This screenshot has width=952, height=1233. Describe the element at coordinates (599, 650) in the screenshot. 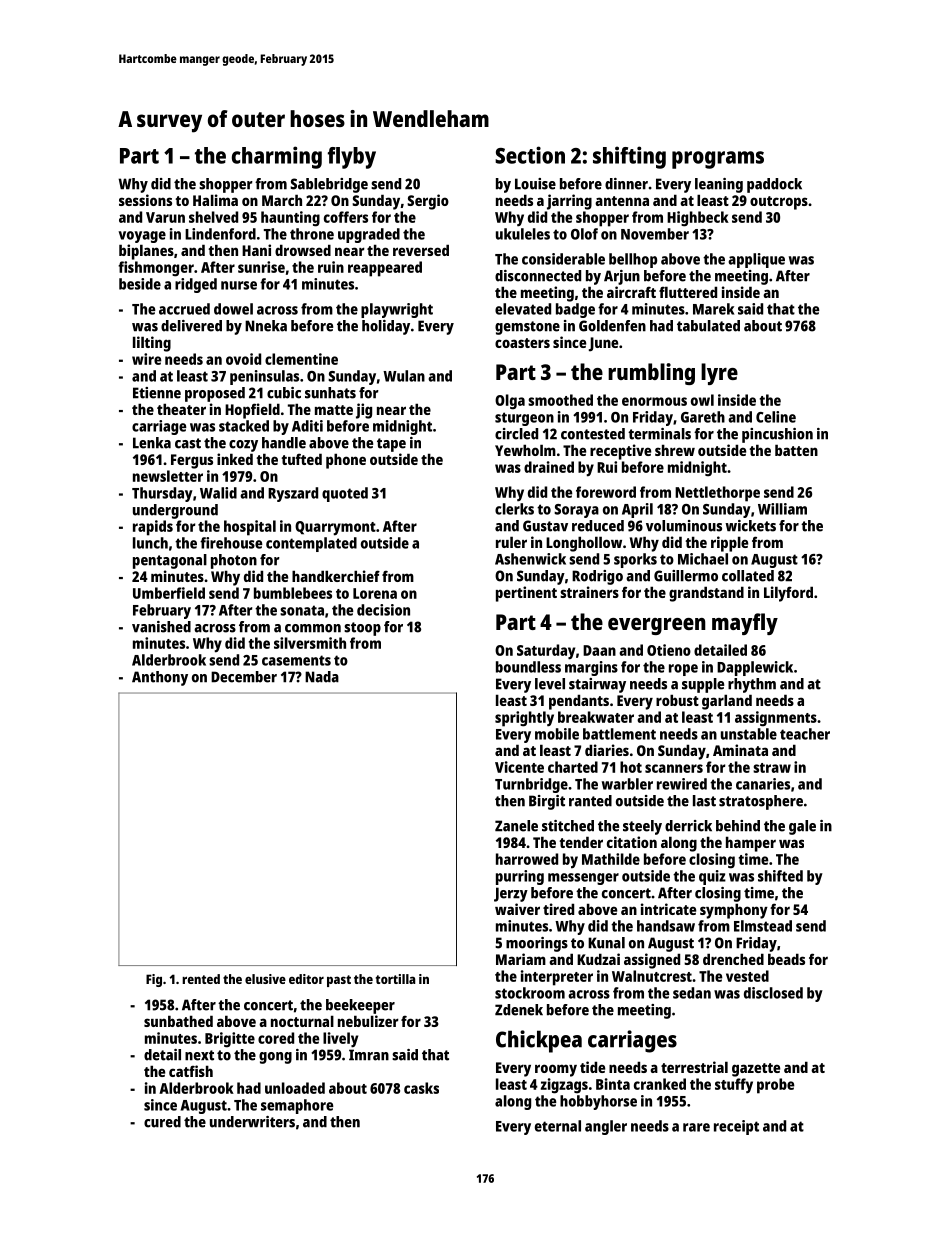

I see `Daan` at that location.
